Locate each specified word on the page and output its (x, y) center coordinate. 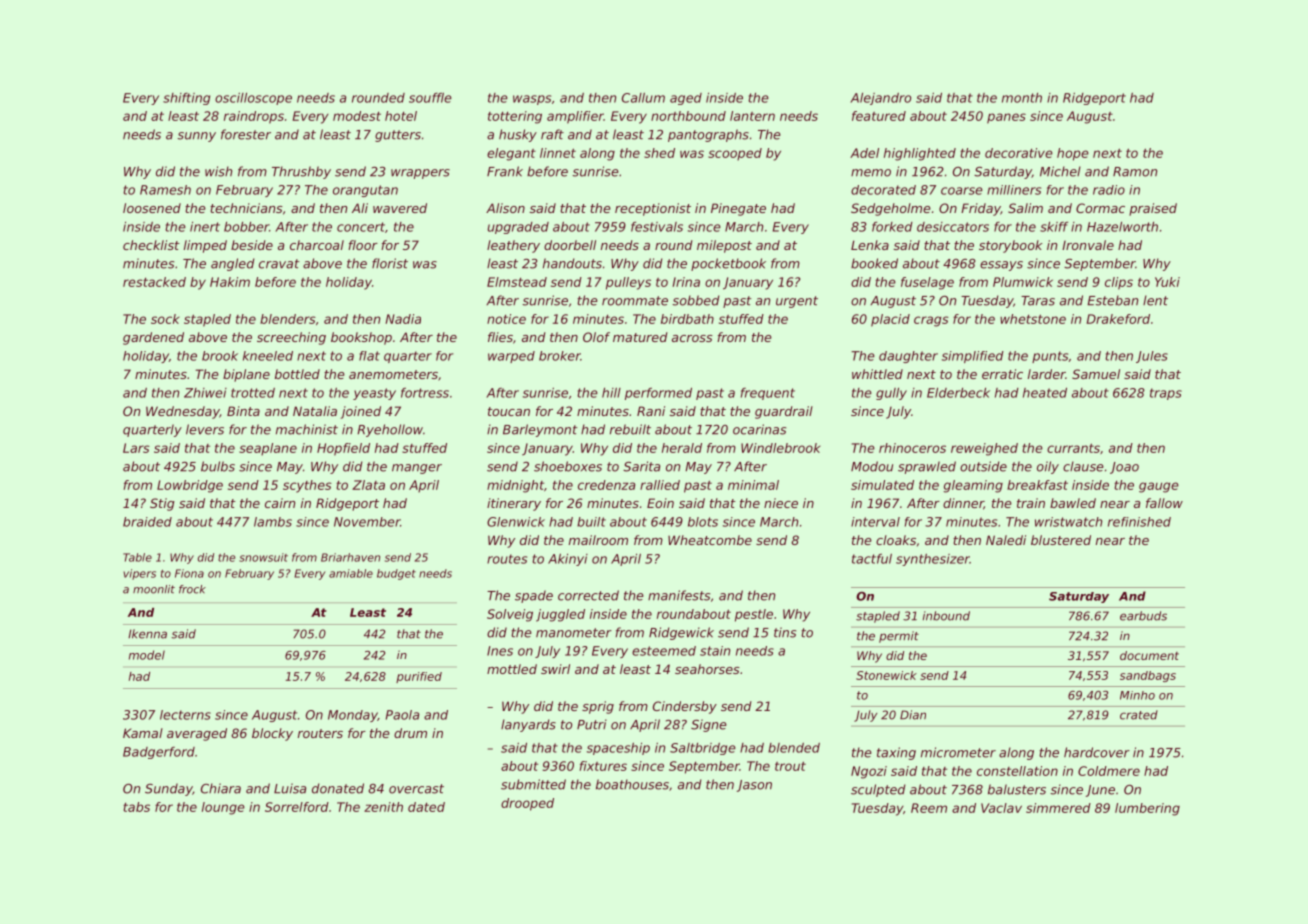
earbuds (1143, 616)
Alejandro (880, 99)
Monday (353, 716)
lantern (752, 116)
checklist (151, 245)
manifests (679, 595)
